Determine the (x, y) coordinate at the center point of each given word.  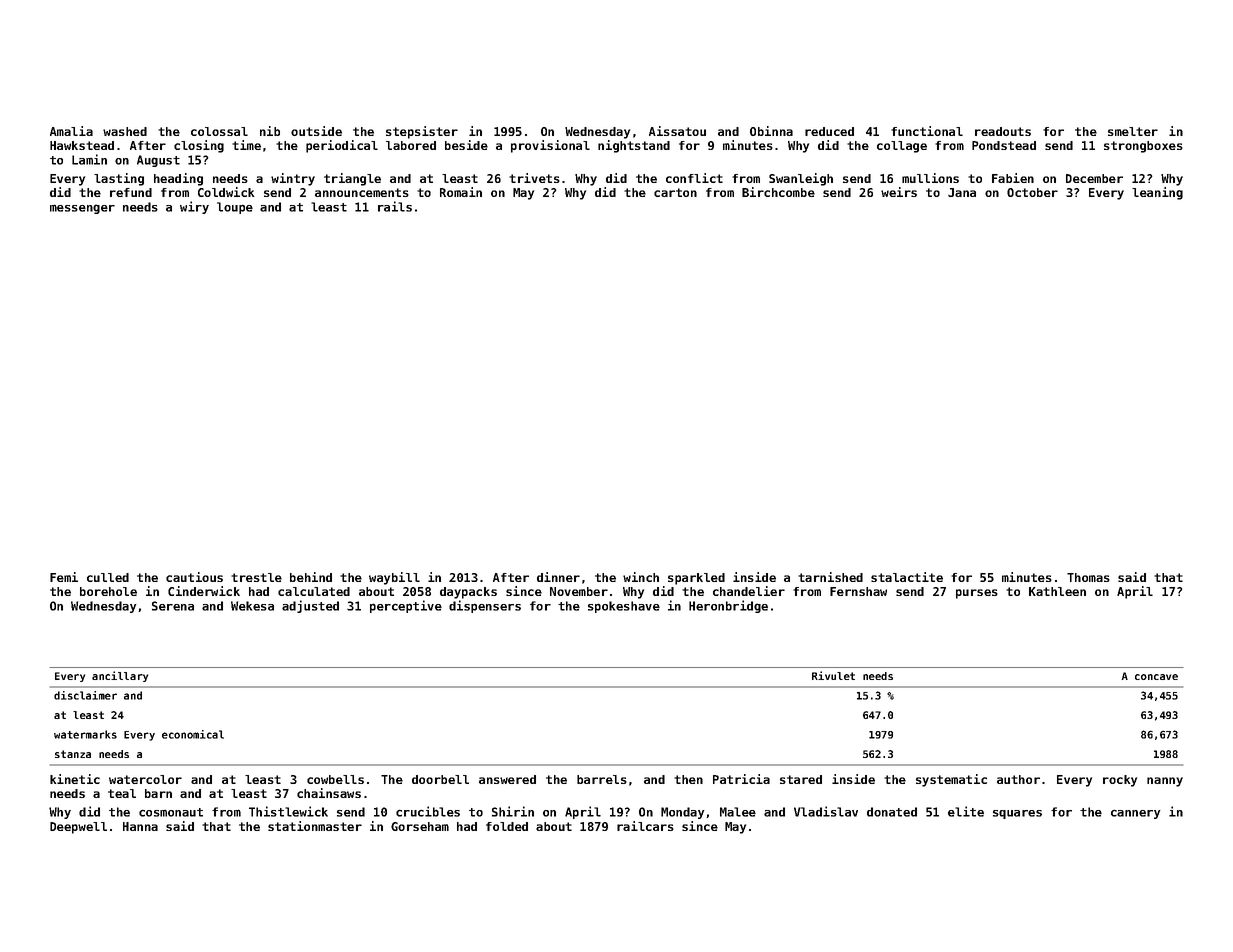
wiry (194, 207)
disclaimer (85, 695)
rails (395, 206)
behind (311, 577)
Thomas (1088, 577)
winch (641, 577)
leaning (1157, 193)
